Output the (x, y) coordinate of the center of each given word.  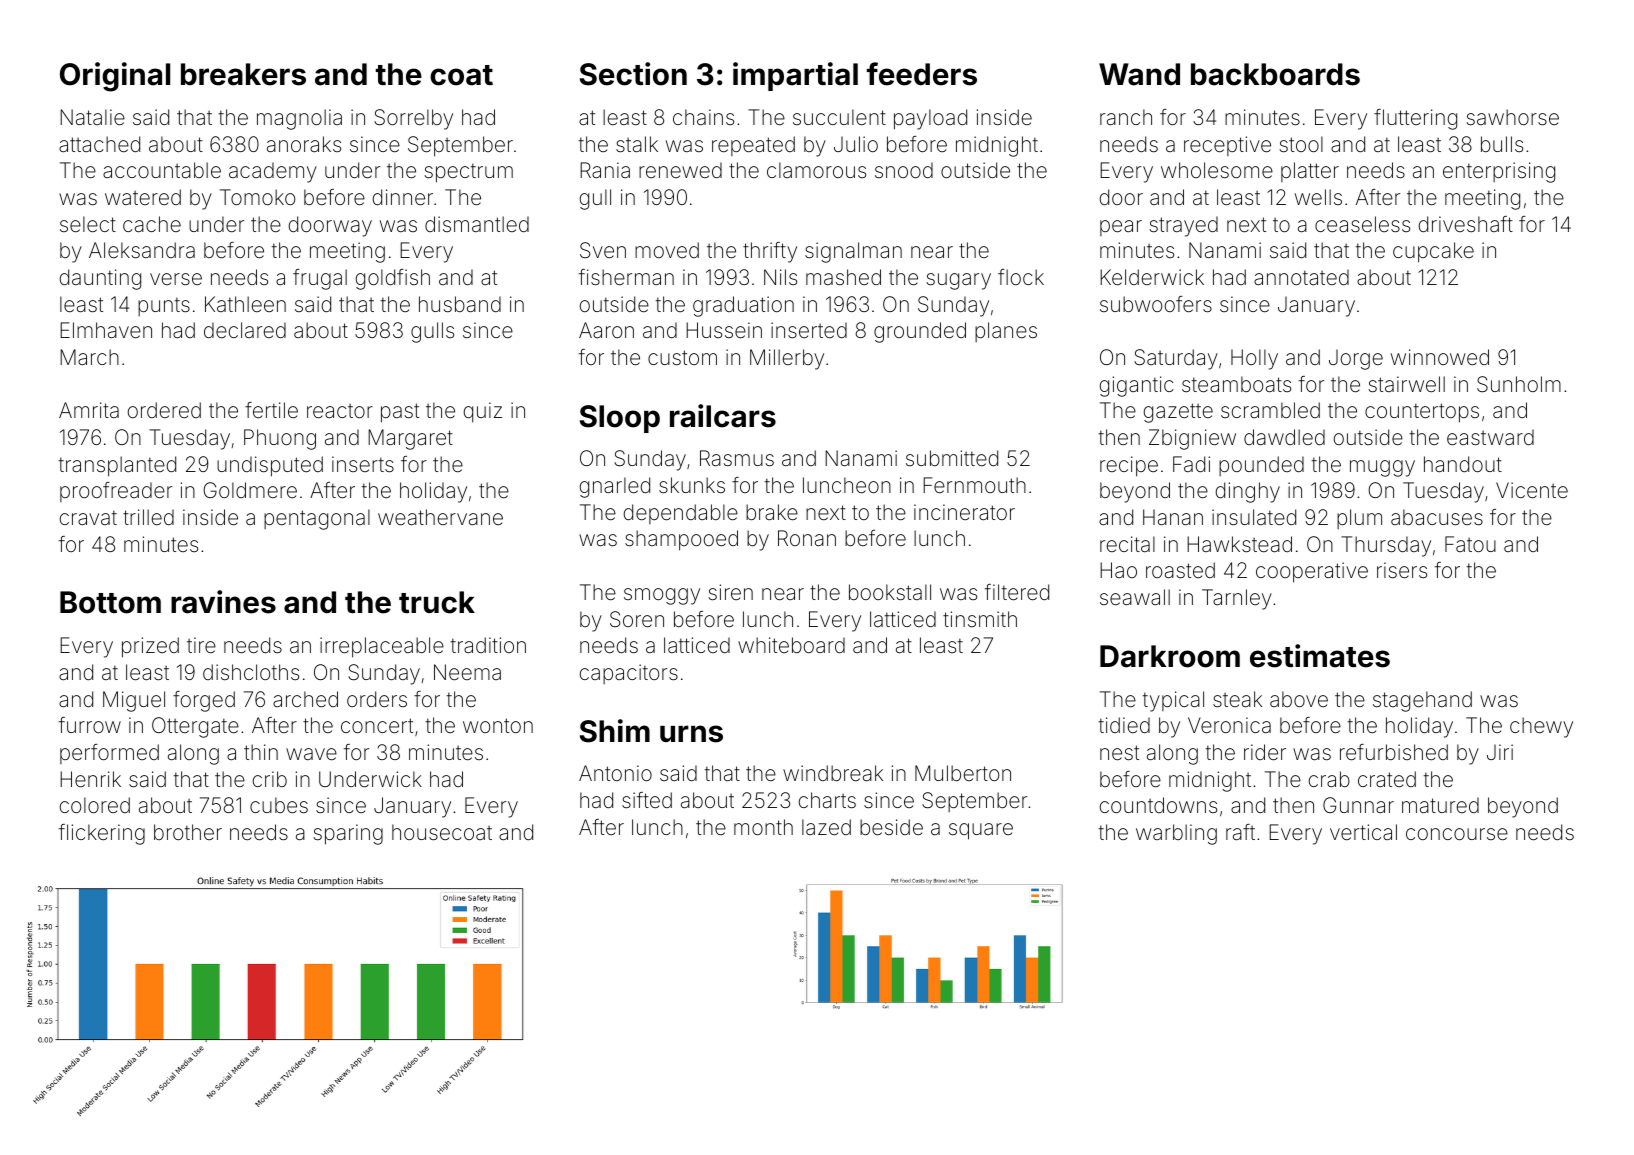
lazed (826, 827)
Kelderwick (1152, 277)
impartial (795, 76)
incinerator (964, 512)
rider (1265, 752)
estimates (1320, 656)
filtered (1017, 592)
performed (109, 754)
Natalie (92, 117)
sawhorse (1512, 117)
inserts (363, 464)
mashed (843, 277)
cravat (88, 517)
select (88, 224)
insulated (1254, 517)
